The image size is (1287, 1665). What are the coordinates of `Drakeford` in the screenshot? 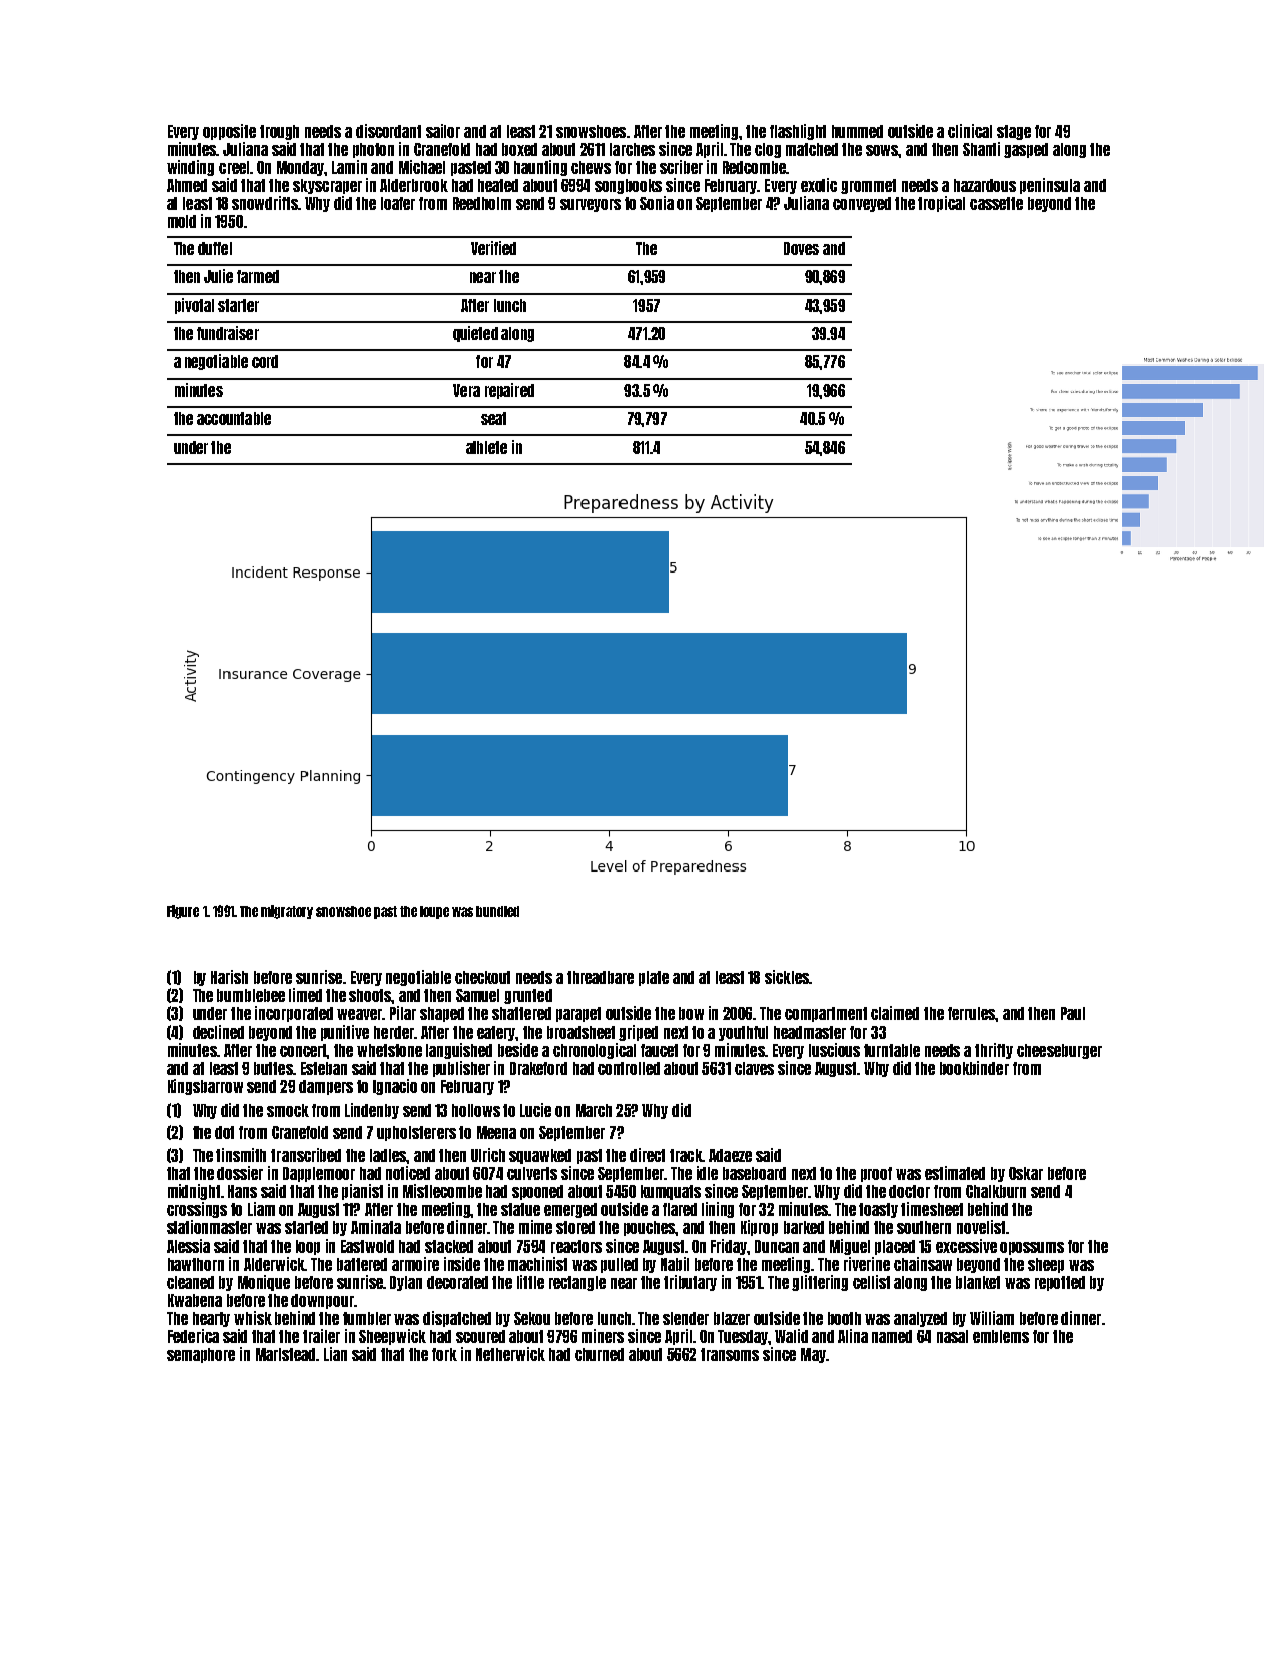 It's located at (538, 1068).
